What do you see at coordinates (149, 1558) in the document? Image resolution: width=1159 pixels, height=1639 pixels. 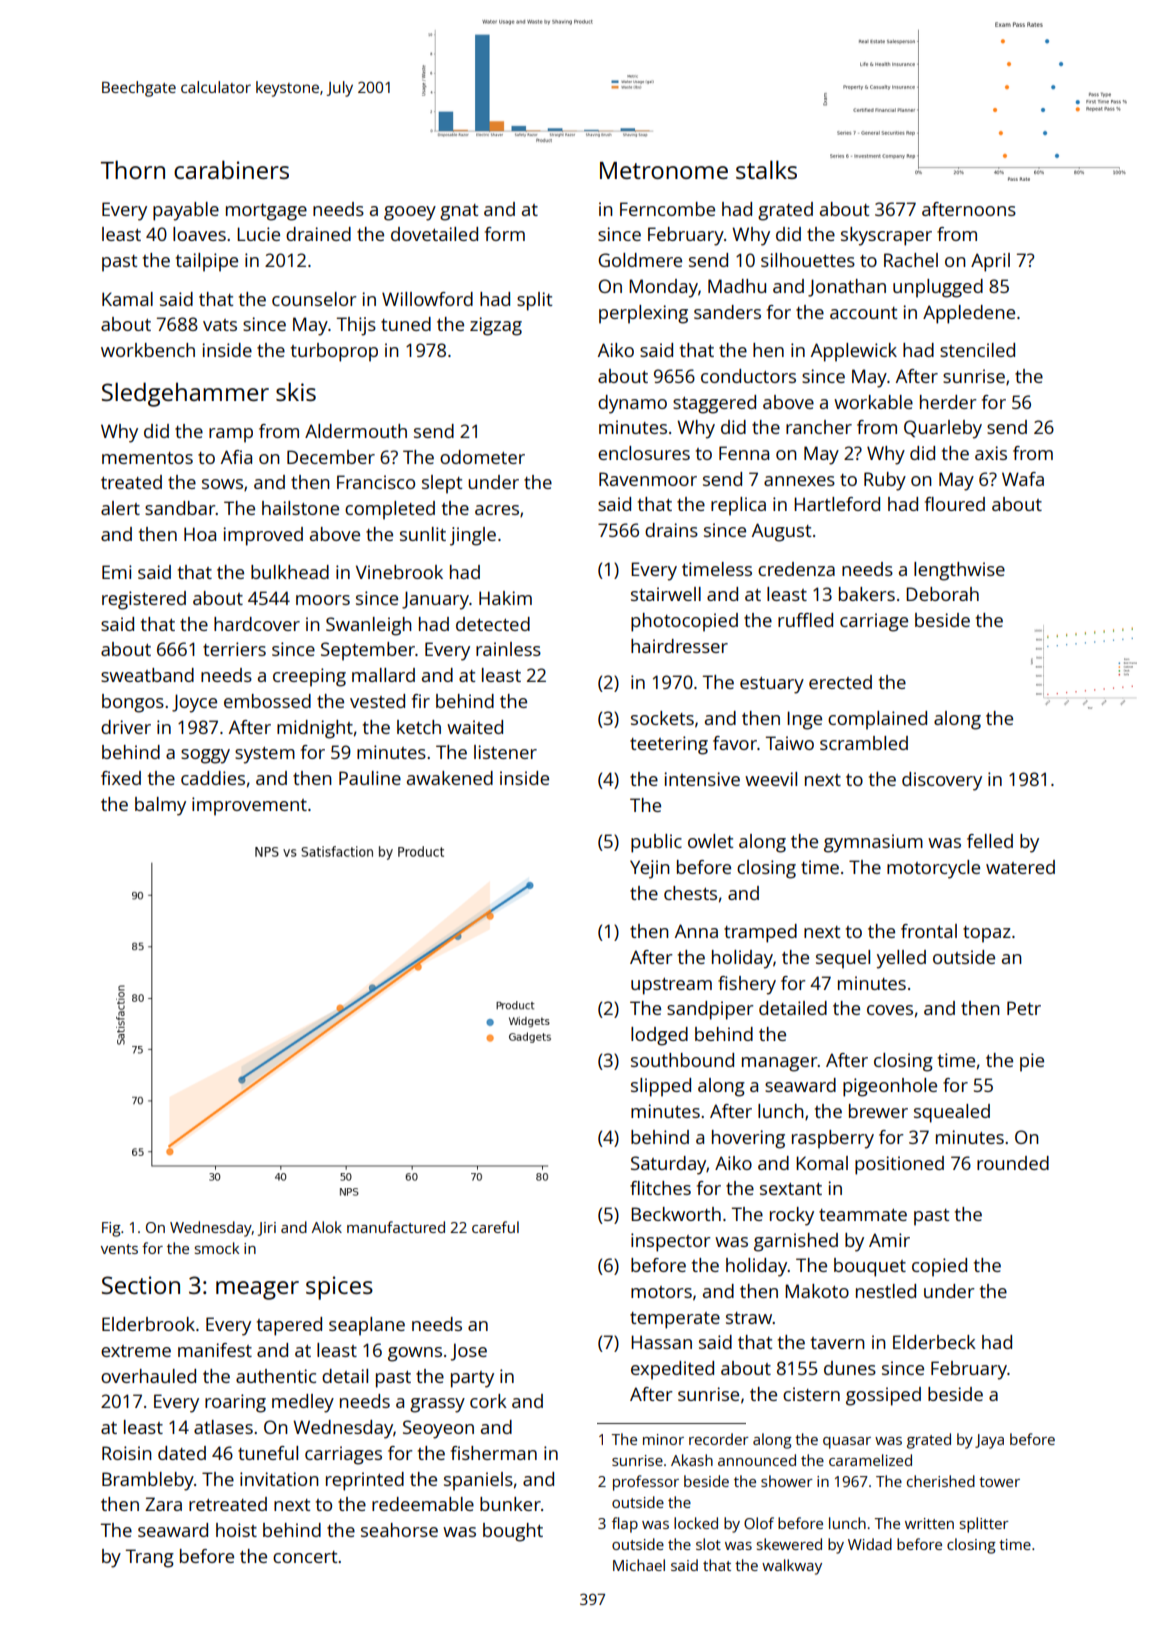 I see `Trang` at bounding box center [149, 1558].
